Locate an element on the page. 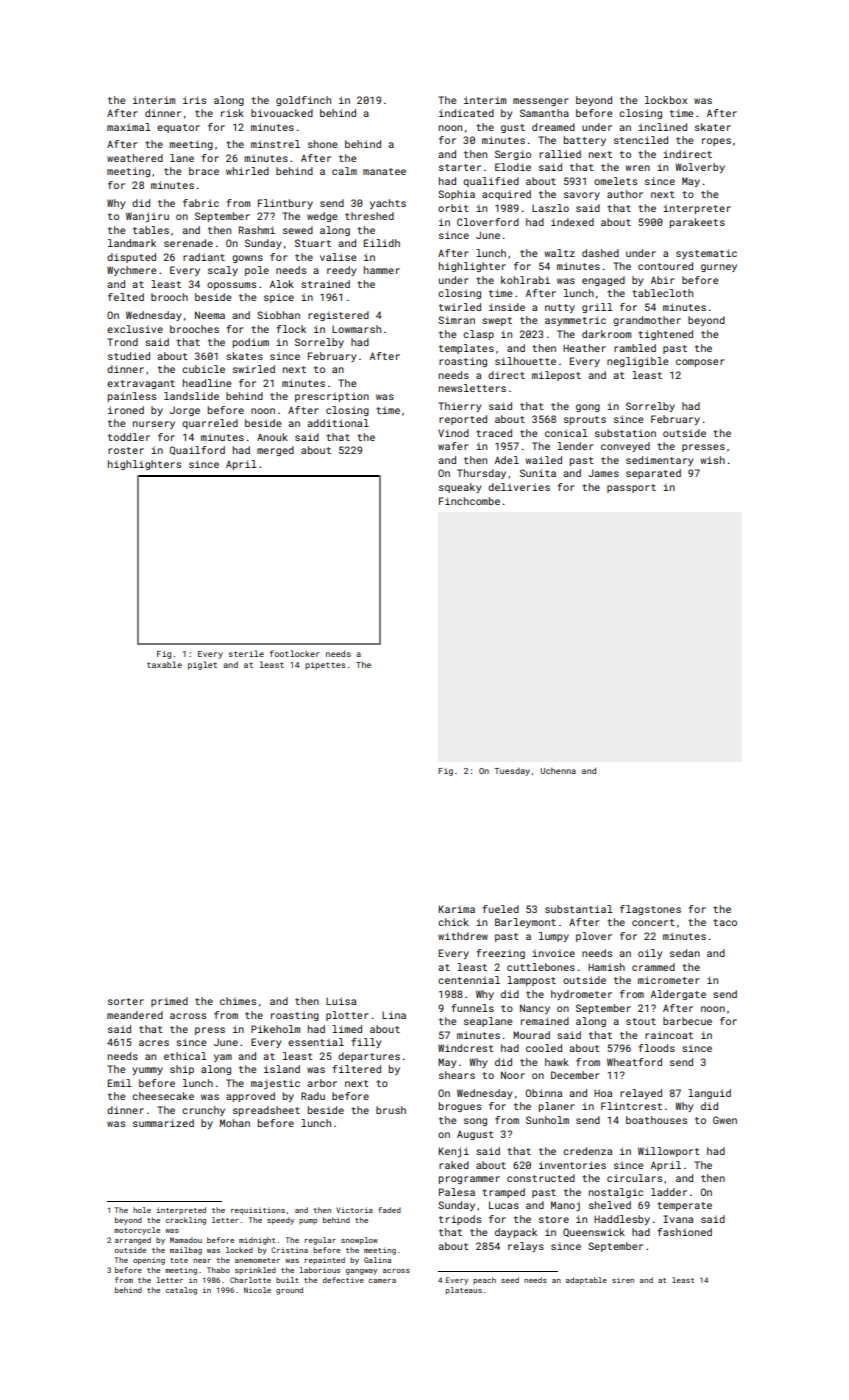  quarreled is located at coordinates (210, 424).
